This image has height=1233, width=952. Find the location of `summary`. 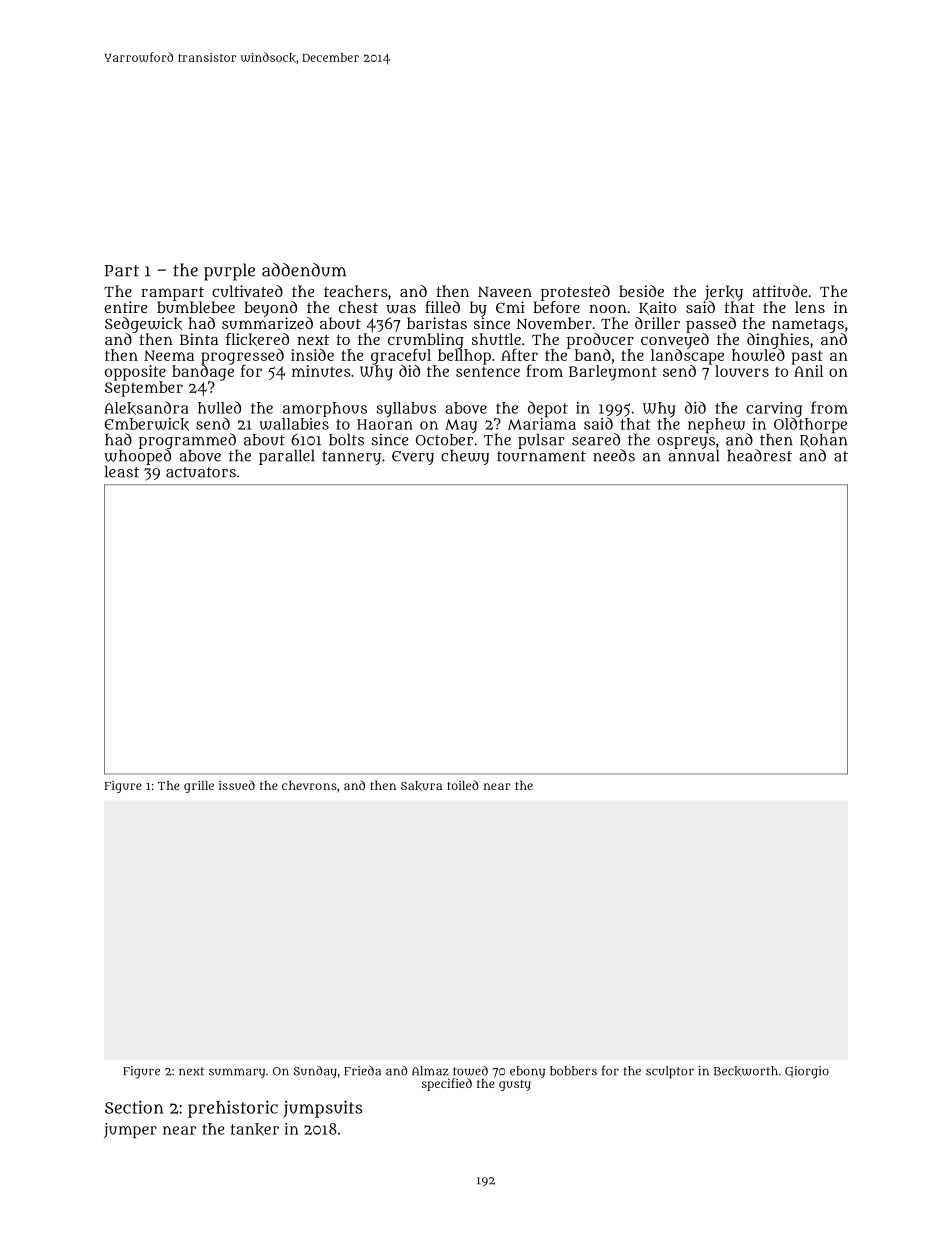

summary is located at coordinates (237, 1073).
